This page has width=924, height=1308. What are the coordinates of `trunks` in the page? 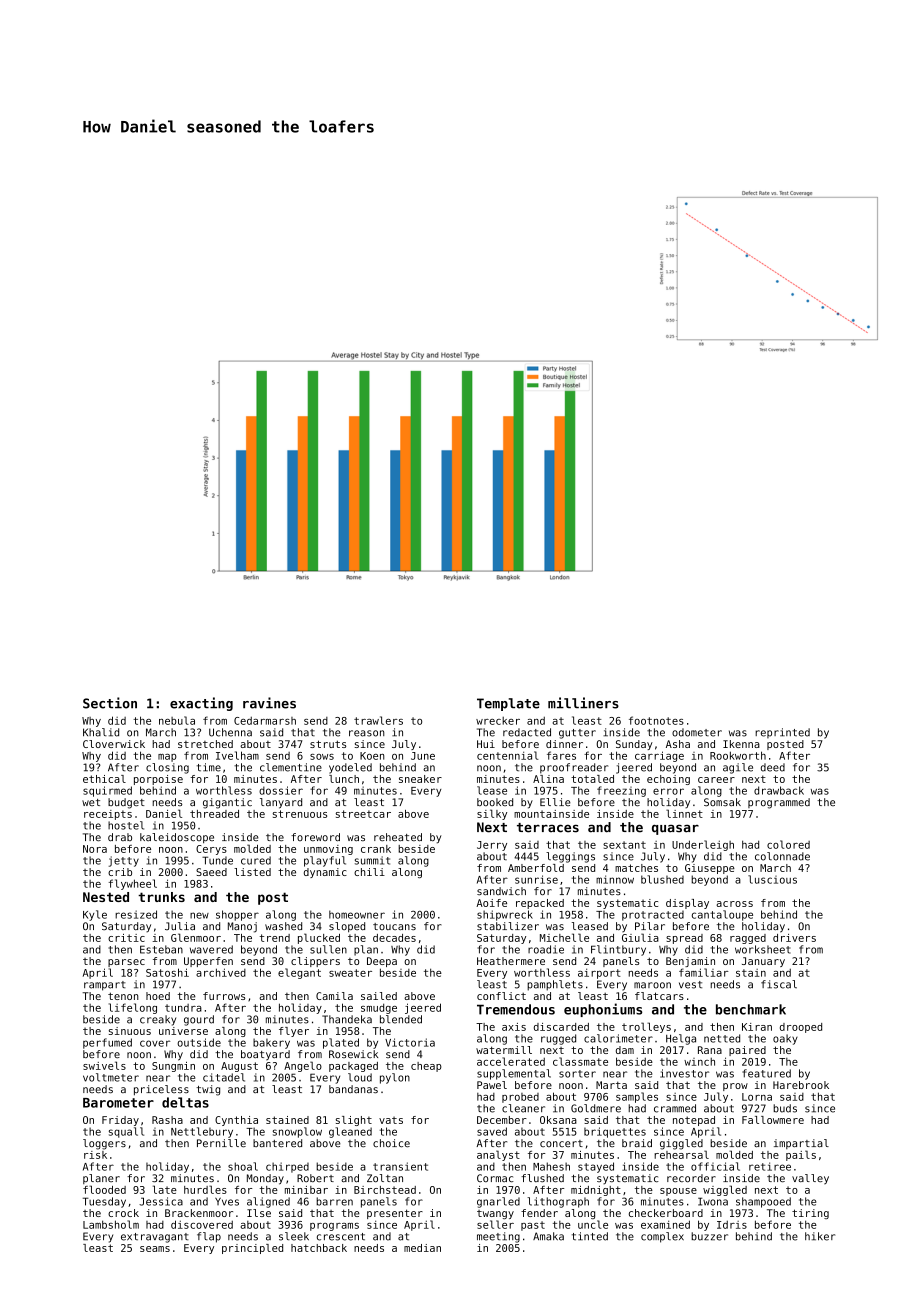 It's located at (161, 897).
